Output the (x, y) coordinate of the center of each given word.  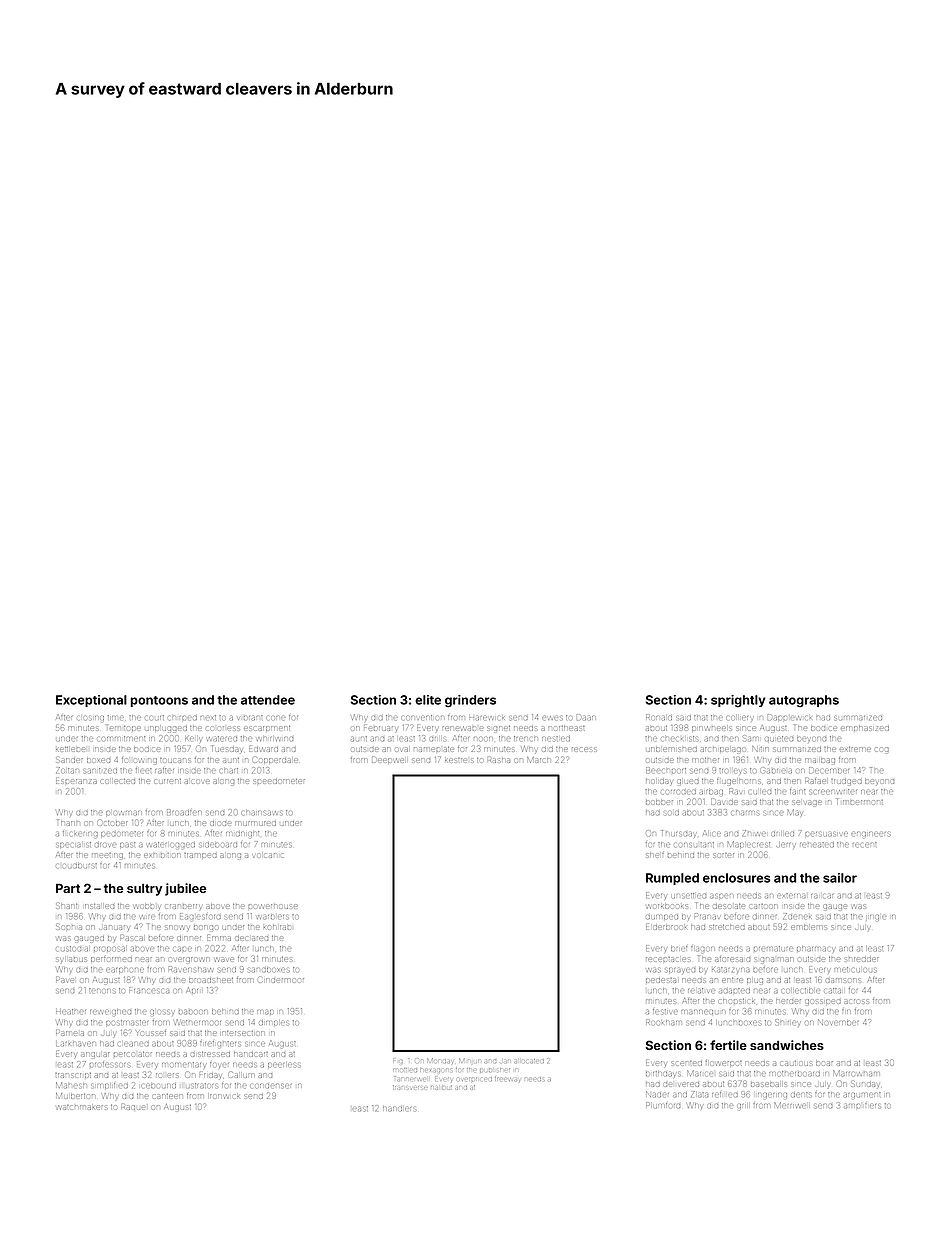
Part (68, 888)
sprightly (738, 701)
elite (428, 700)
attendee (268, 700)
